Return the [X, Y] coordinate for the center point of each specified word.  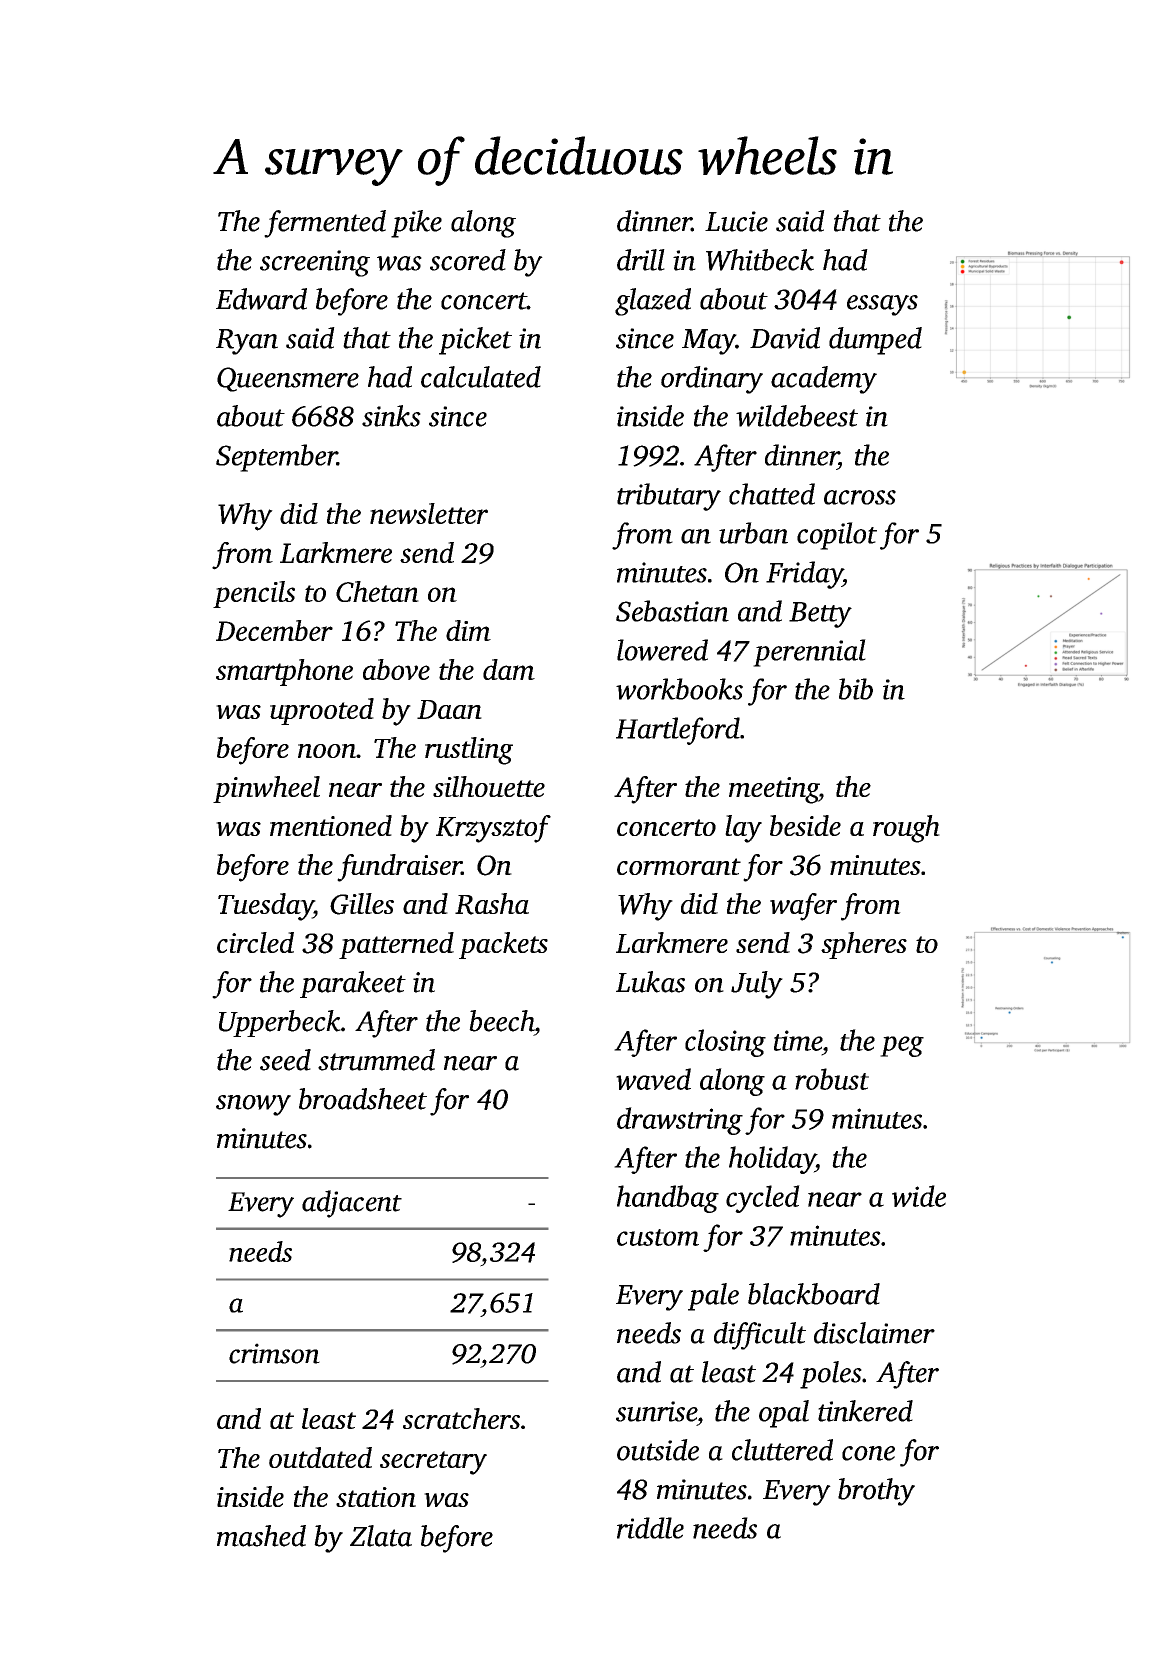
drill [641, 260]
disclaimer [874, 1333]
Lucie [736, 221]
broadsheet [363, 1099]
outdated [320, 1457]
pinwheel [266, 789]
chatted [772, 494]
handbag [668, 1199]
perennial [809, 653]
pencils [254, 594]
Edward [261, 299]
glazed [653, 302]
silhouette [489, 786]
